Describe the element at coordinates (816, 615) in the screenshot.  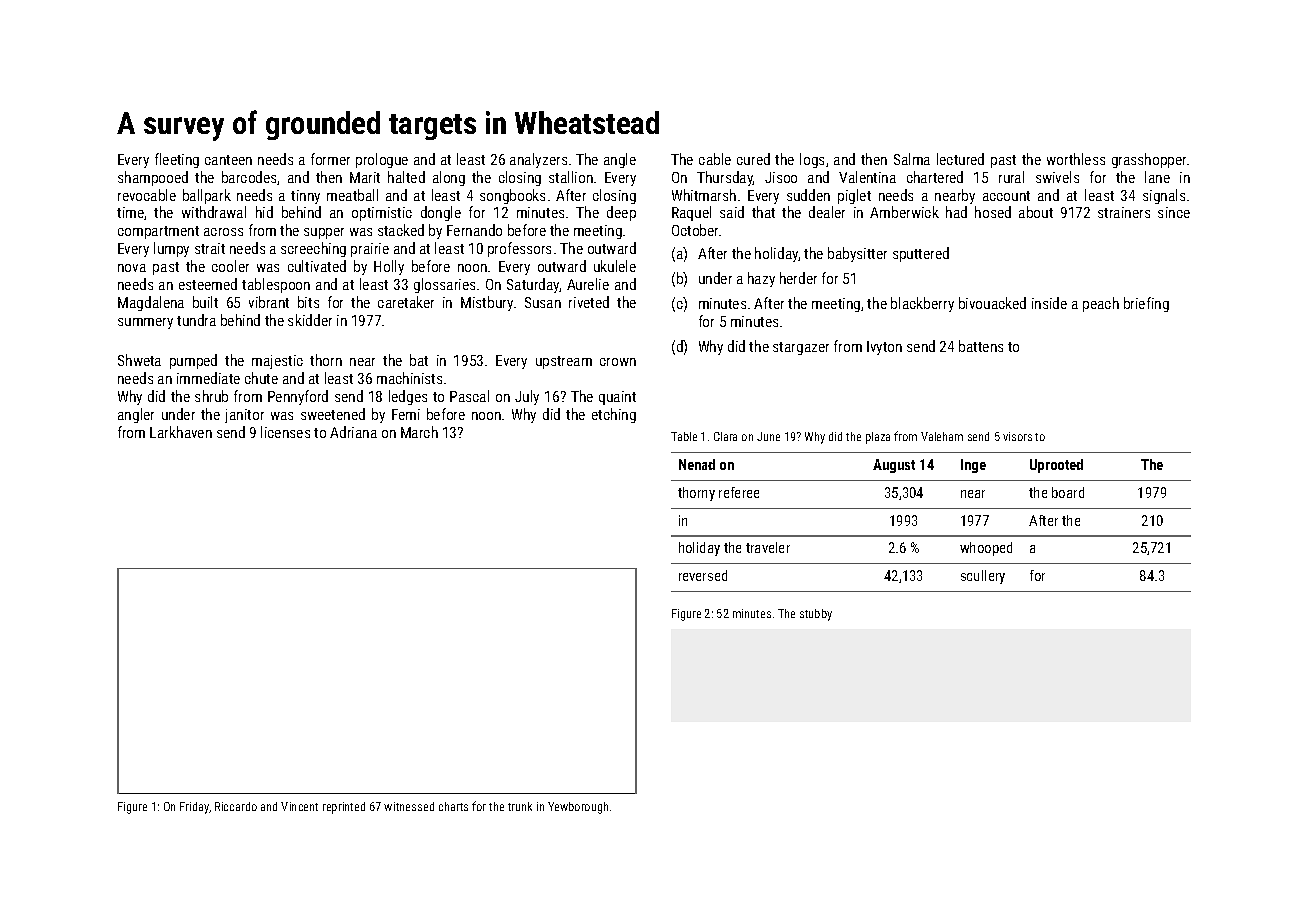
I see `stubby` at that location.
